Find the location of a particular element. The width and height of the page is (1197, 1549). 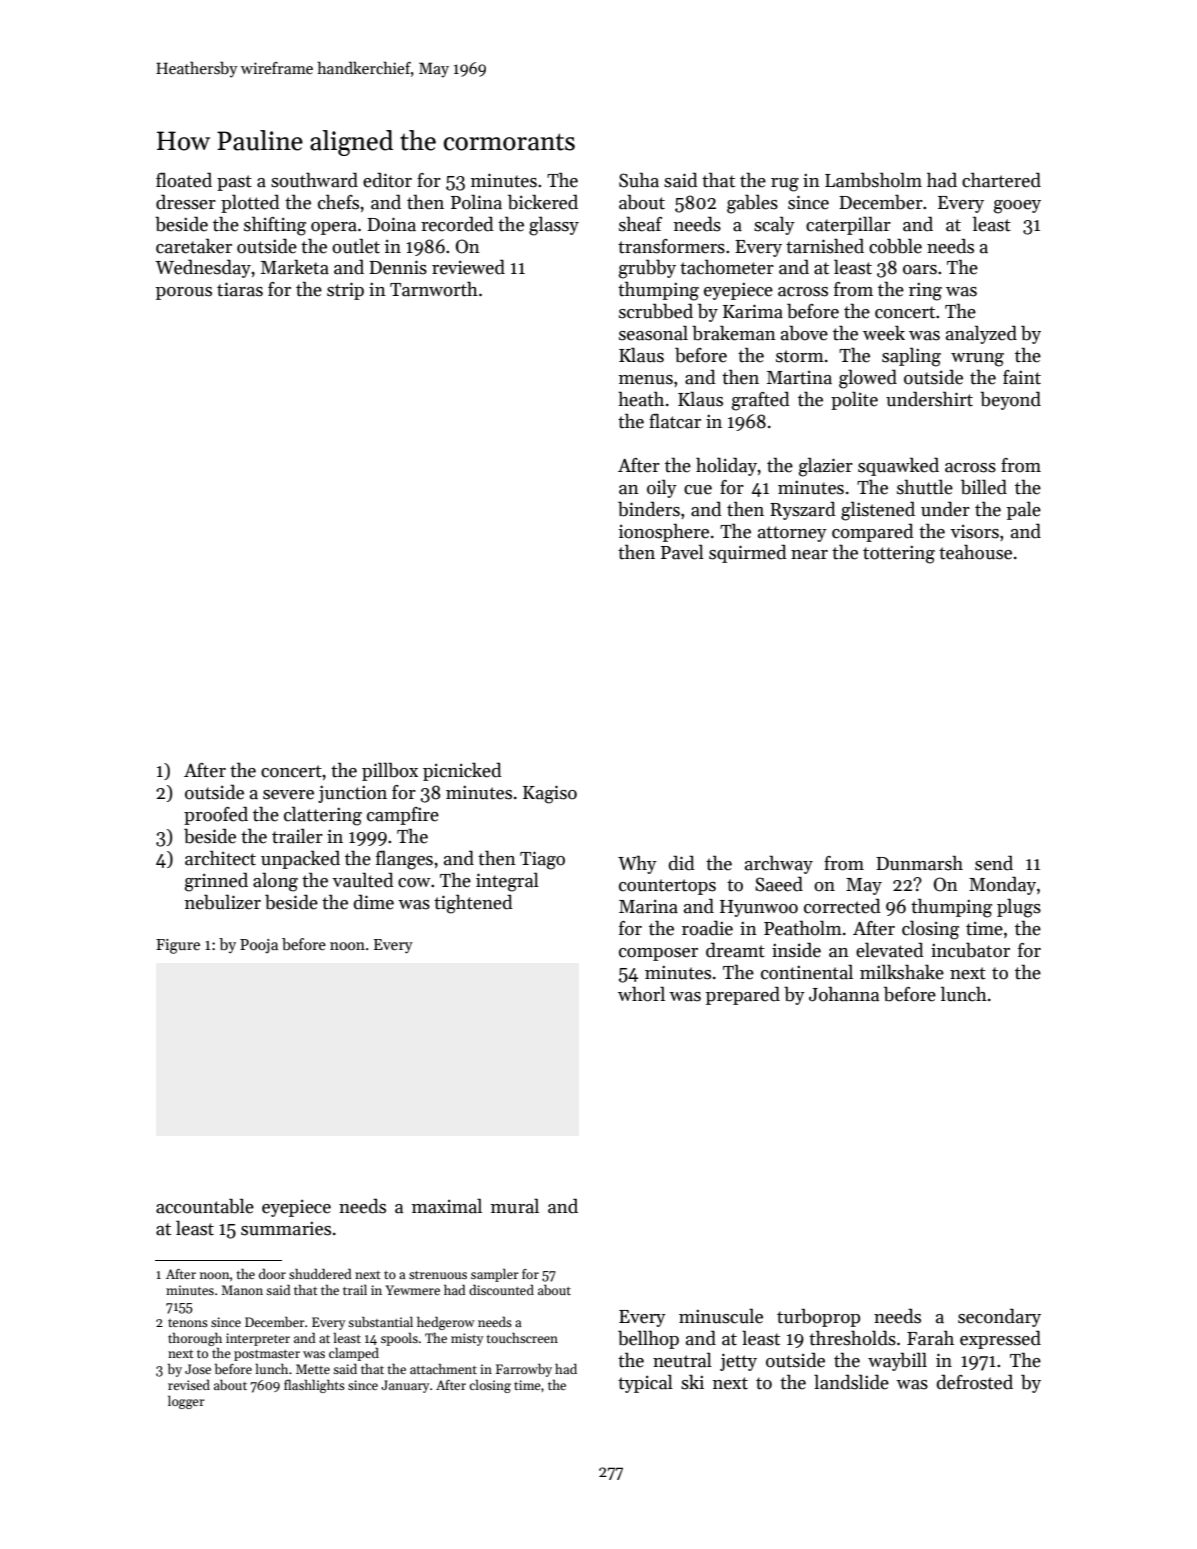

dreamt is located at coordinates (735, 950).
